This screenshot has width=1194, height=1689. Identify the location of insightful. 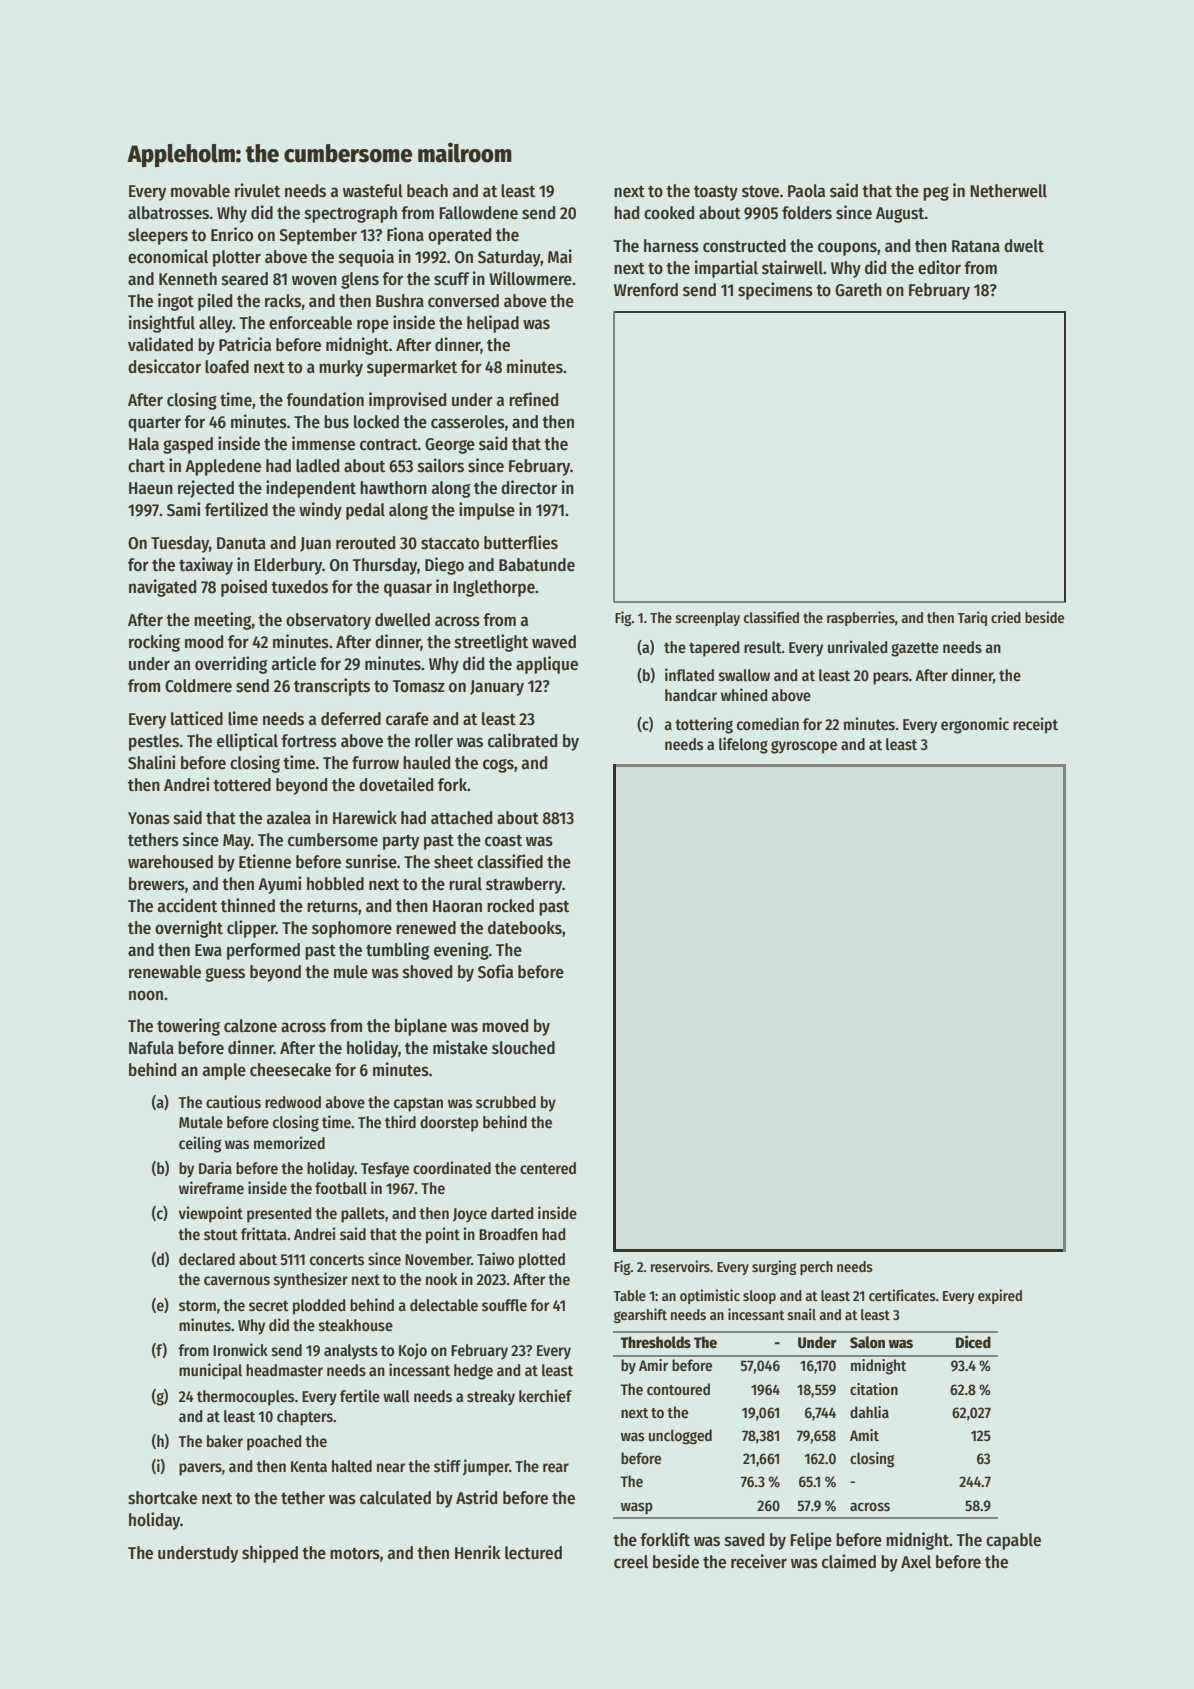
(162, 324).
